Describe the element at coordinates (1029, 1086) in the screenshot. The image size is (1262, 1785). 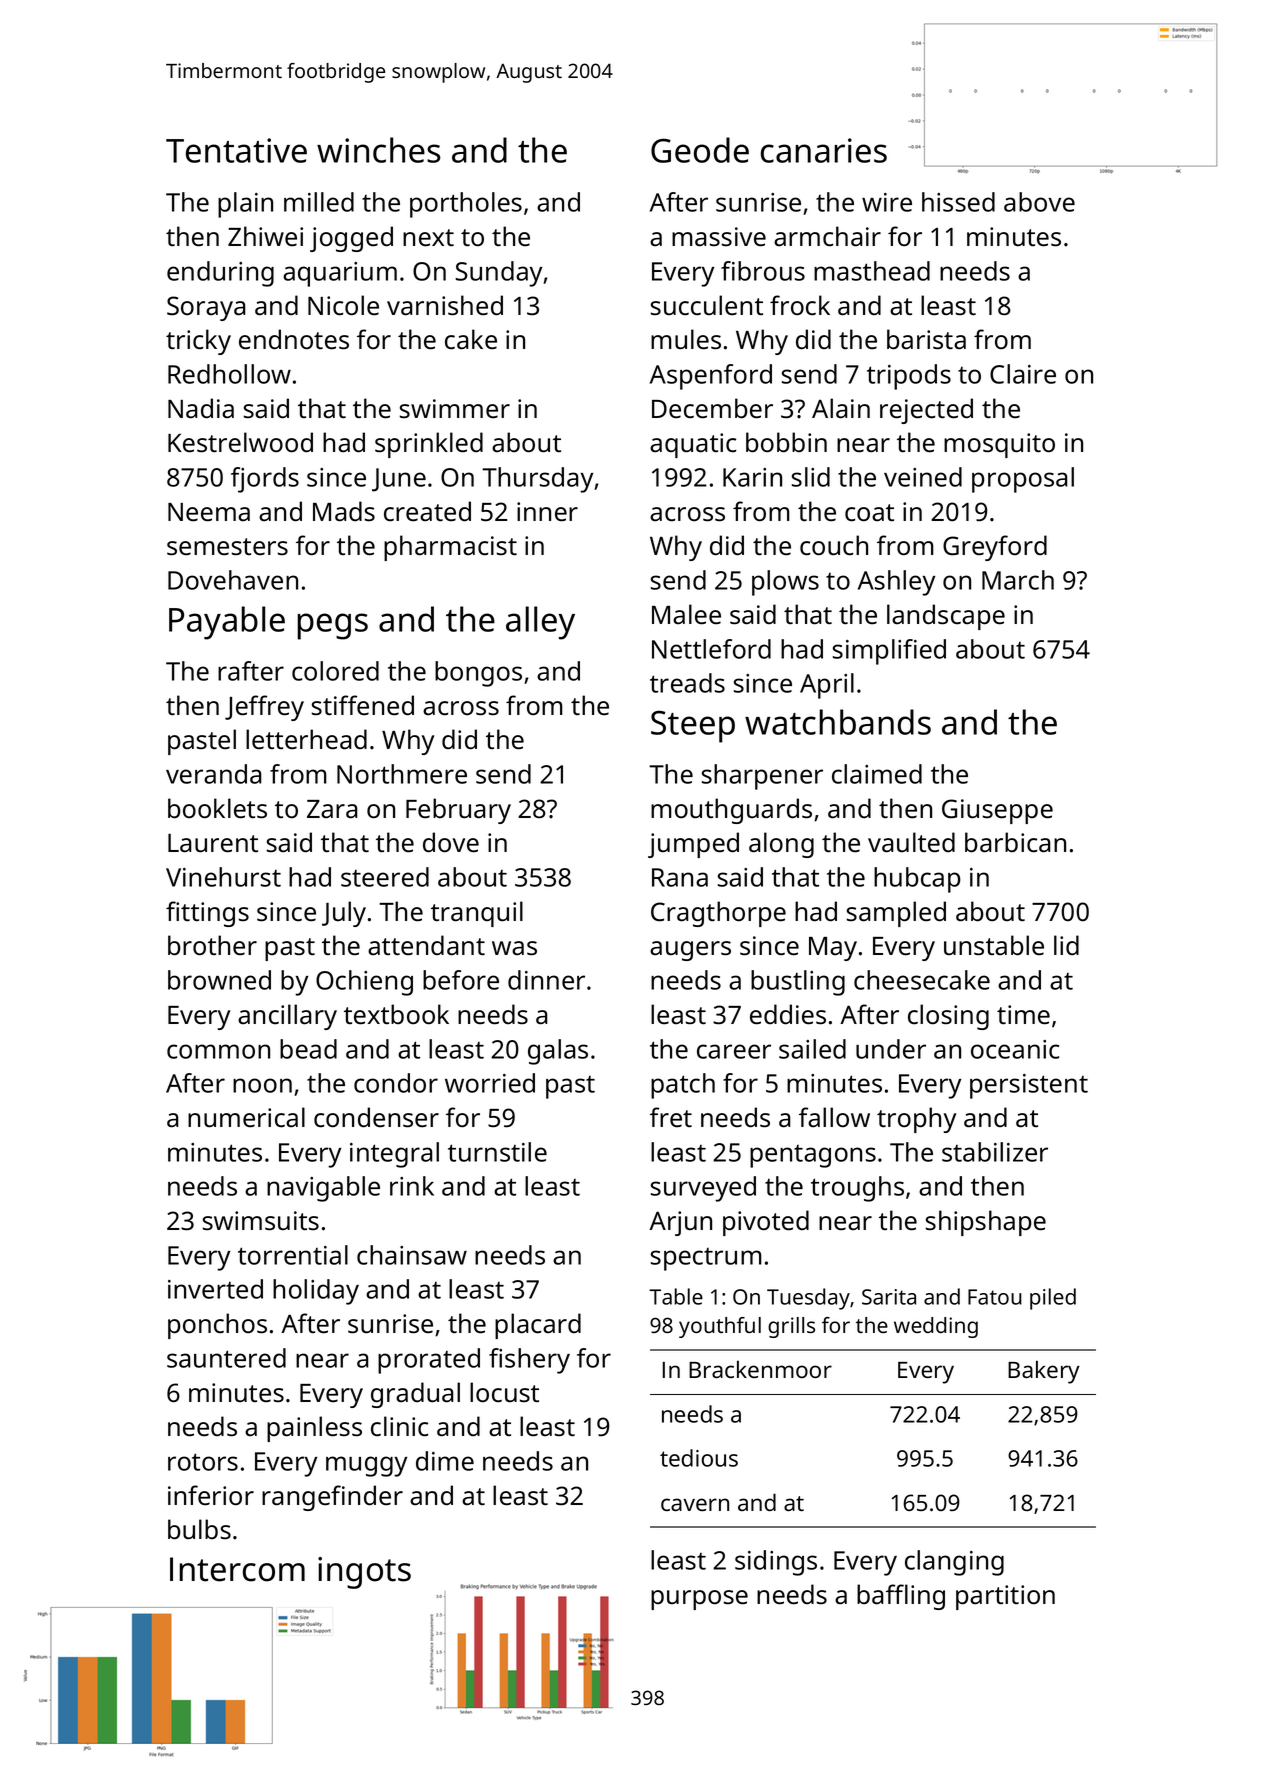
I see `persistent` at that location.
